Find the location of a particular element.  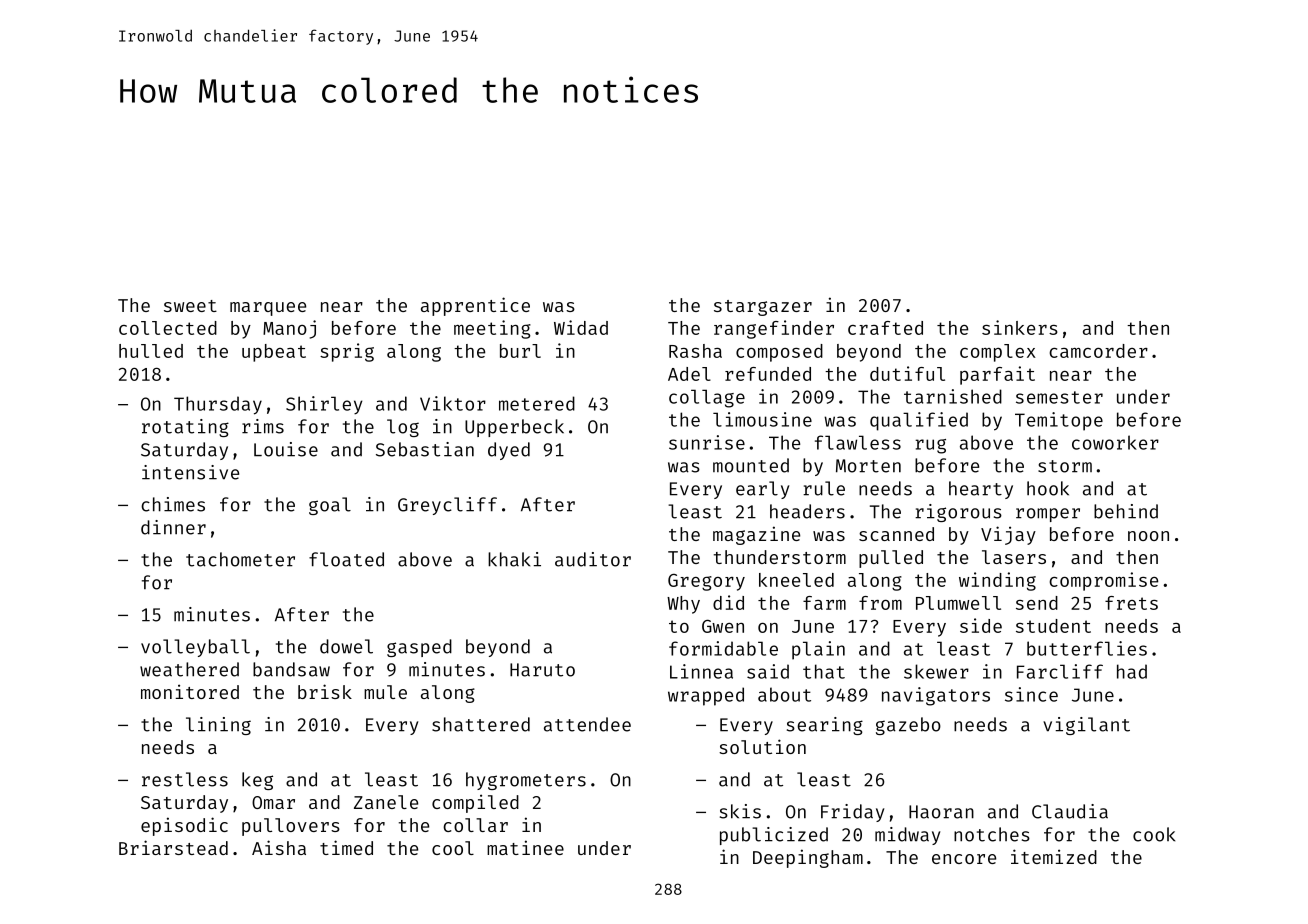

chimes is located at coordinates (173, 504).
